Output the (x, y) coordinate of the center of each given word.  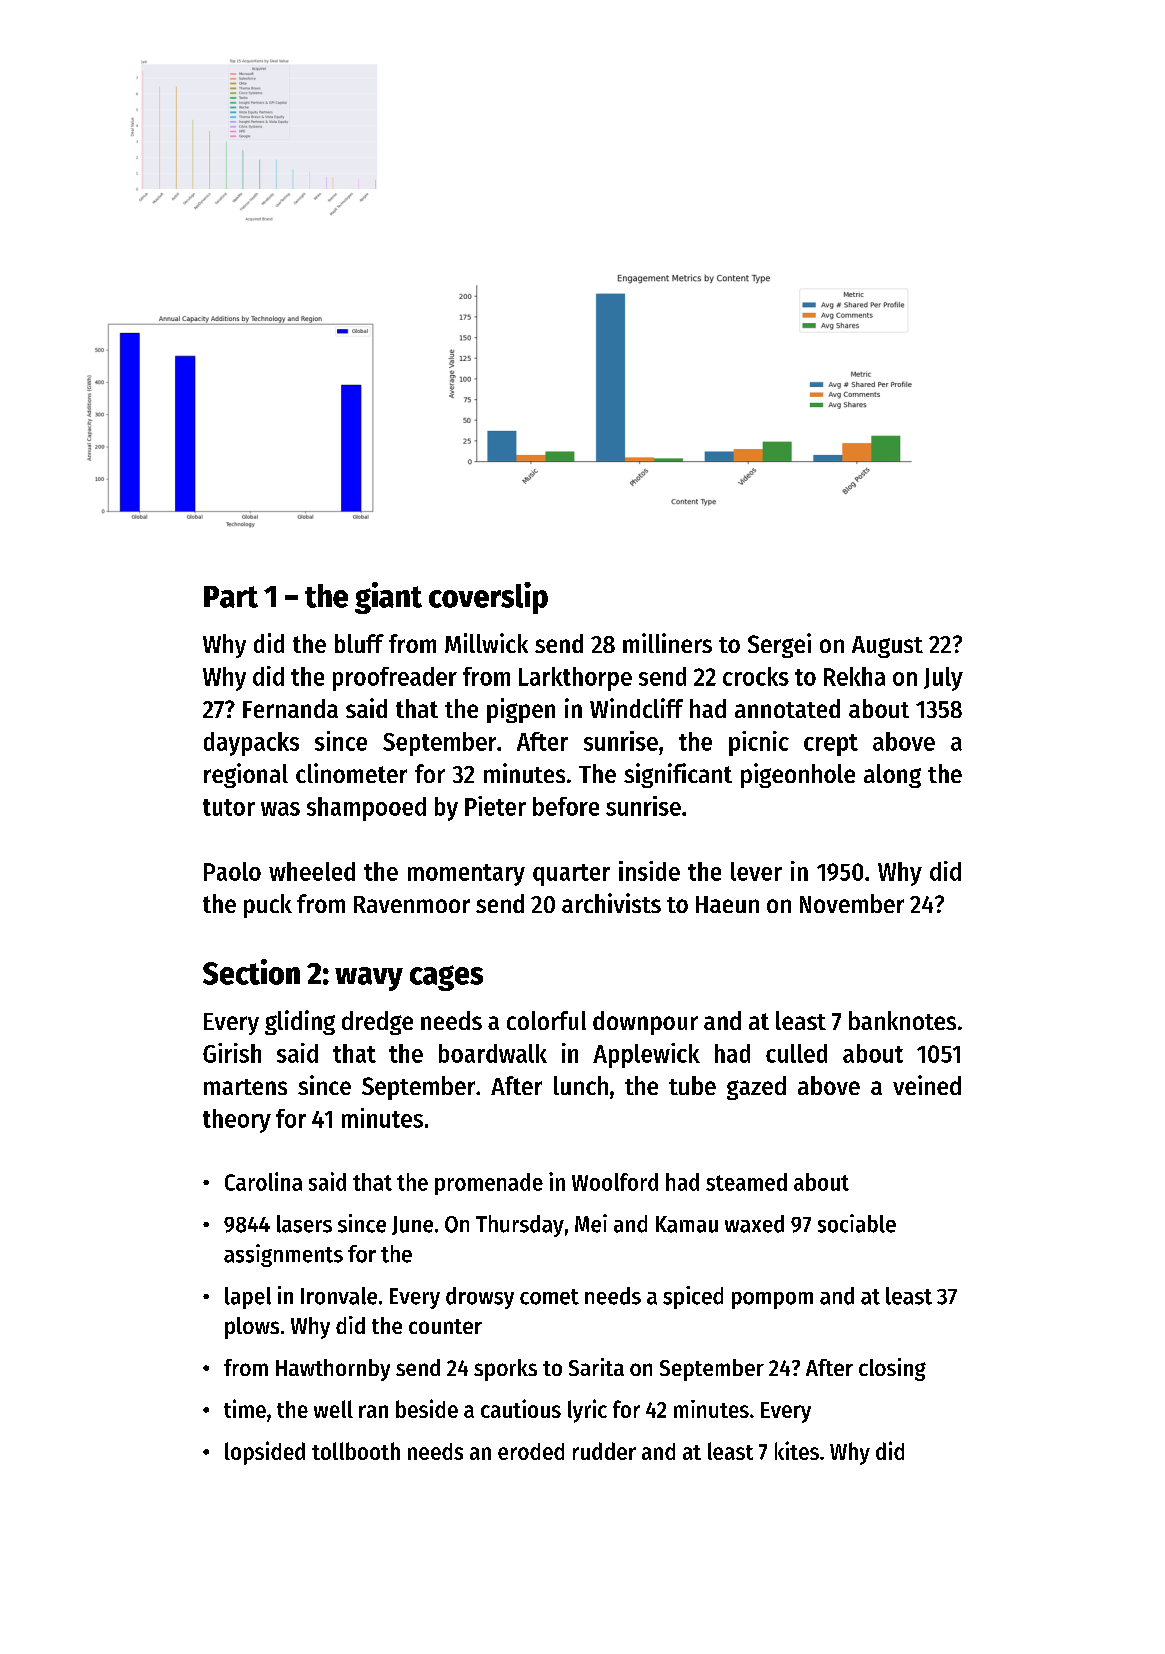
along (892, 776)
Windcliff (636, 708)
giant (388, 598)
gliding (300, 1022)
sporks (505, 1370)
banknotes (902, 1020)
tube (692, 1085)
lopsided (265, 1453)
